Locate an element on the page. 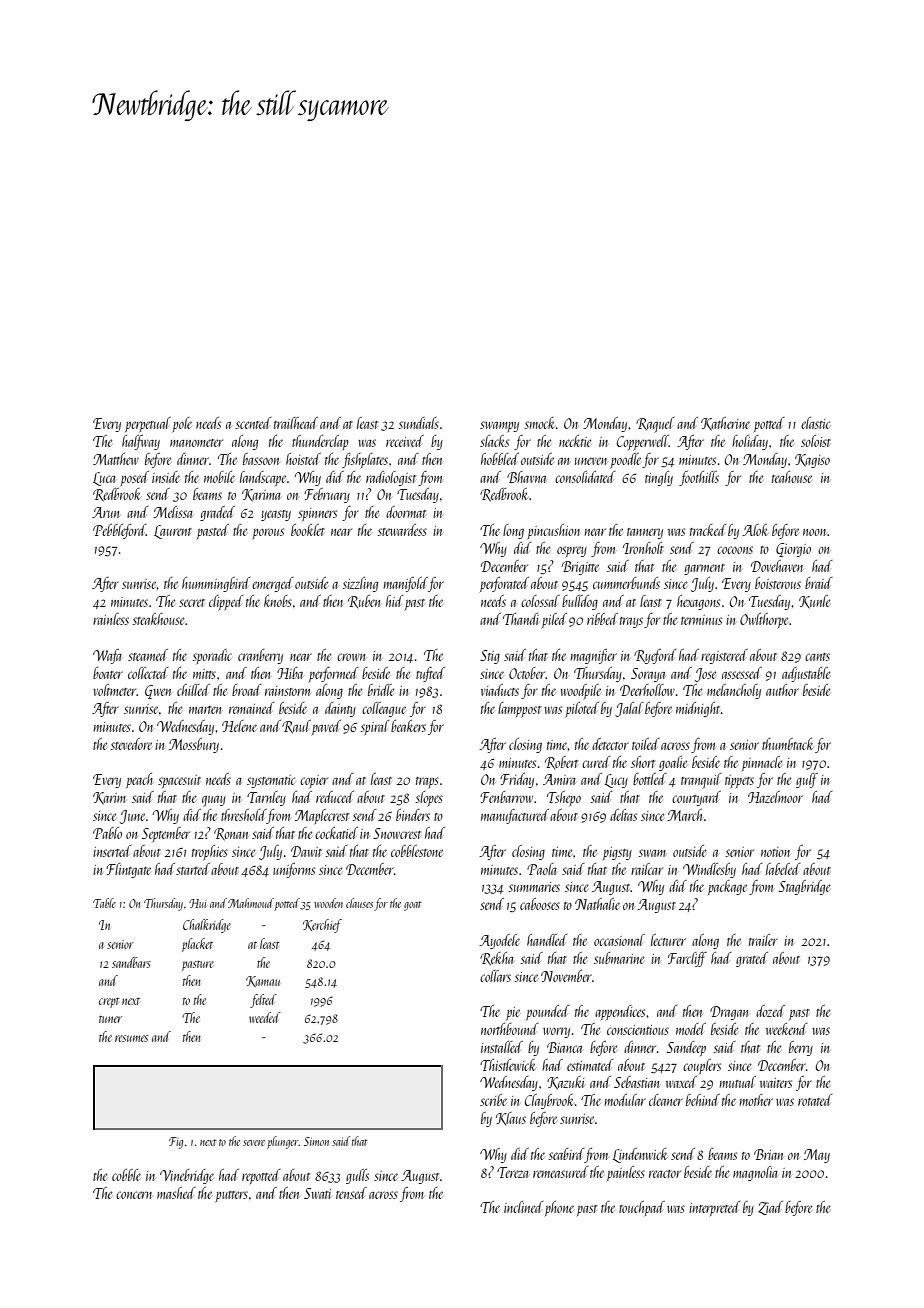 The width and height of the page is (924, 1308). inserted is located at coordinates (112, 851).
